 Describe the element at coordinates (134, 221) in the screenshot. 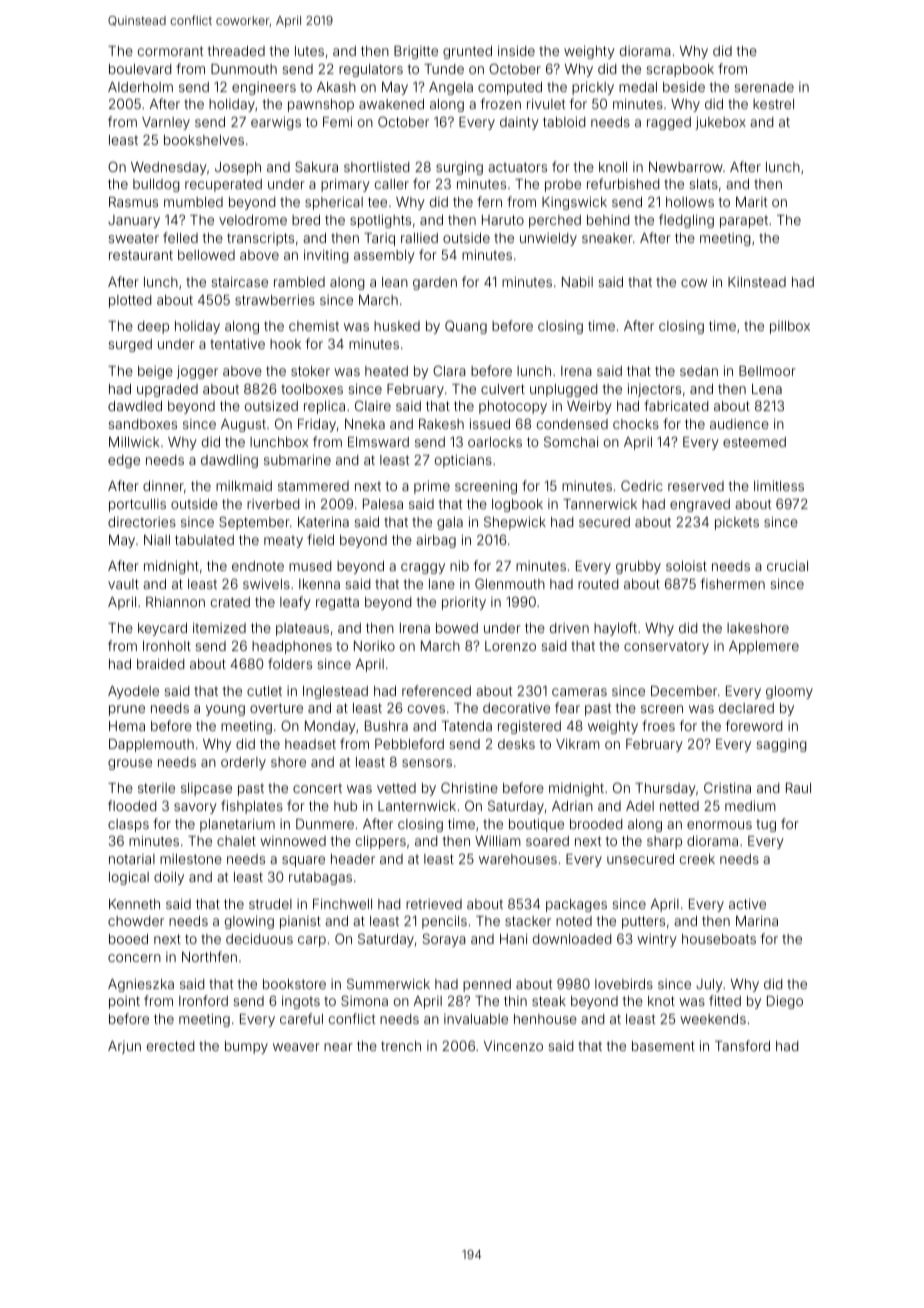

I see `January` at that location.
